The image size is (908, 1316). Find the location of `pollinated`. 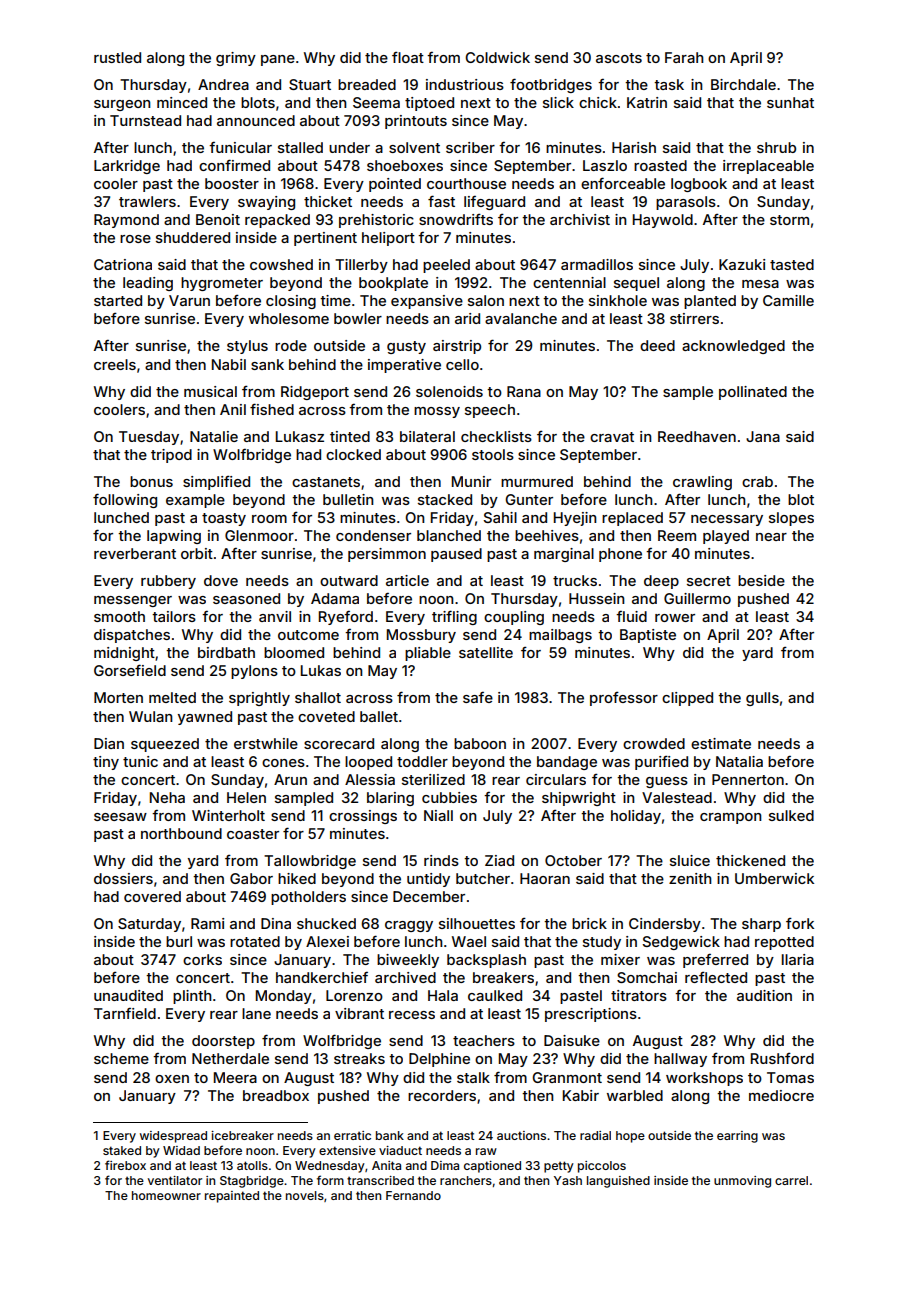

pollinated is located at coordinates (753, 393).
